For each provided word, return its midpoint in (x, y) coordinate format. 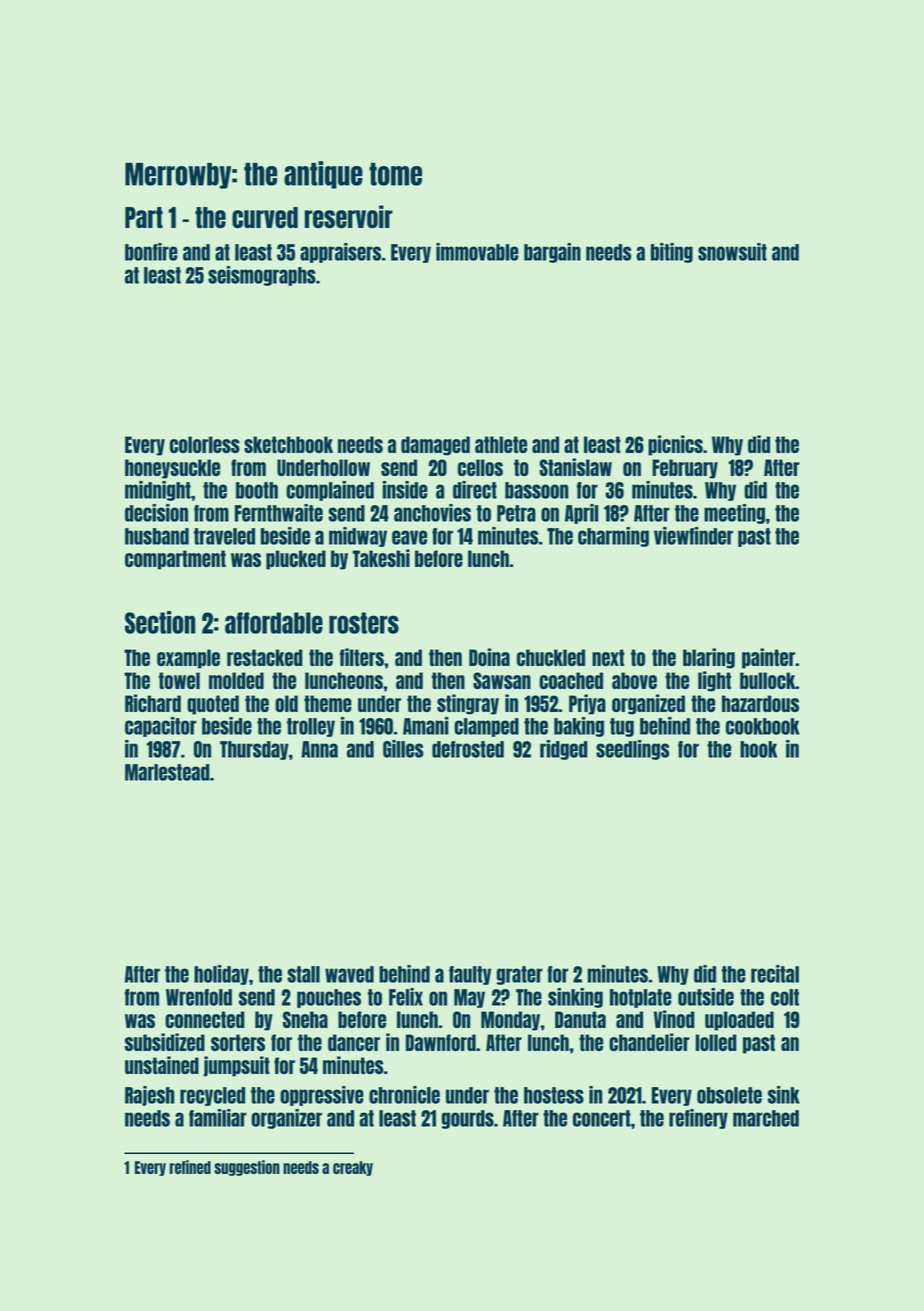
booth (257, 490)
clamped (486, 727)
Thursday (254, 750)
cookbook (763, 726)
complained (330, 491)
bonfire (151, 252)
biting (672, 253)
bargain (552, 253)
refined (190, 1167)
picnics (675, 445)
